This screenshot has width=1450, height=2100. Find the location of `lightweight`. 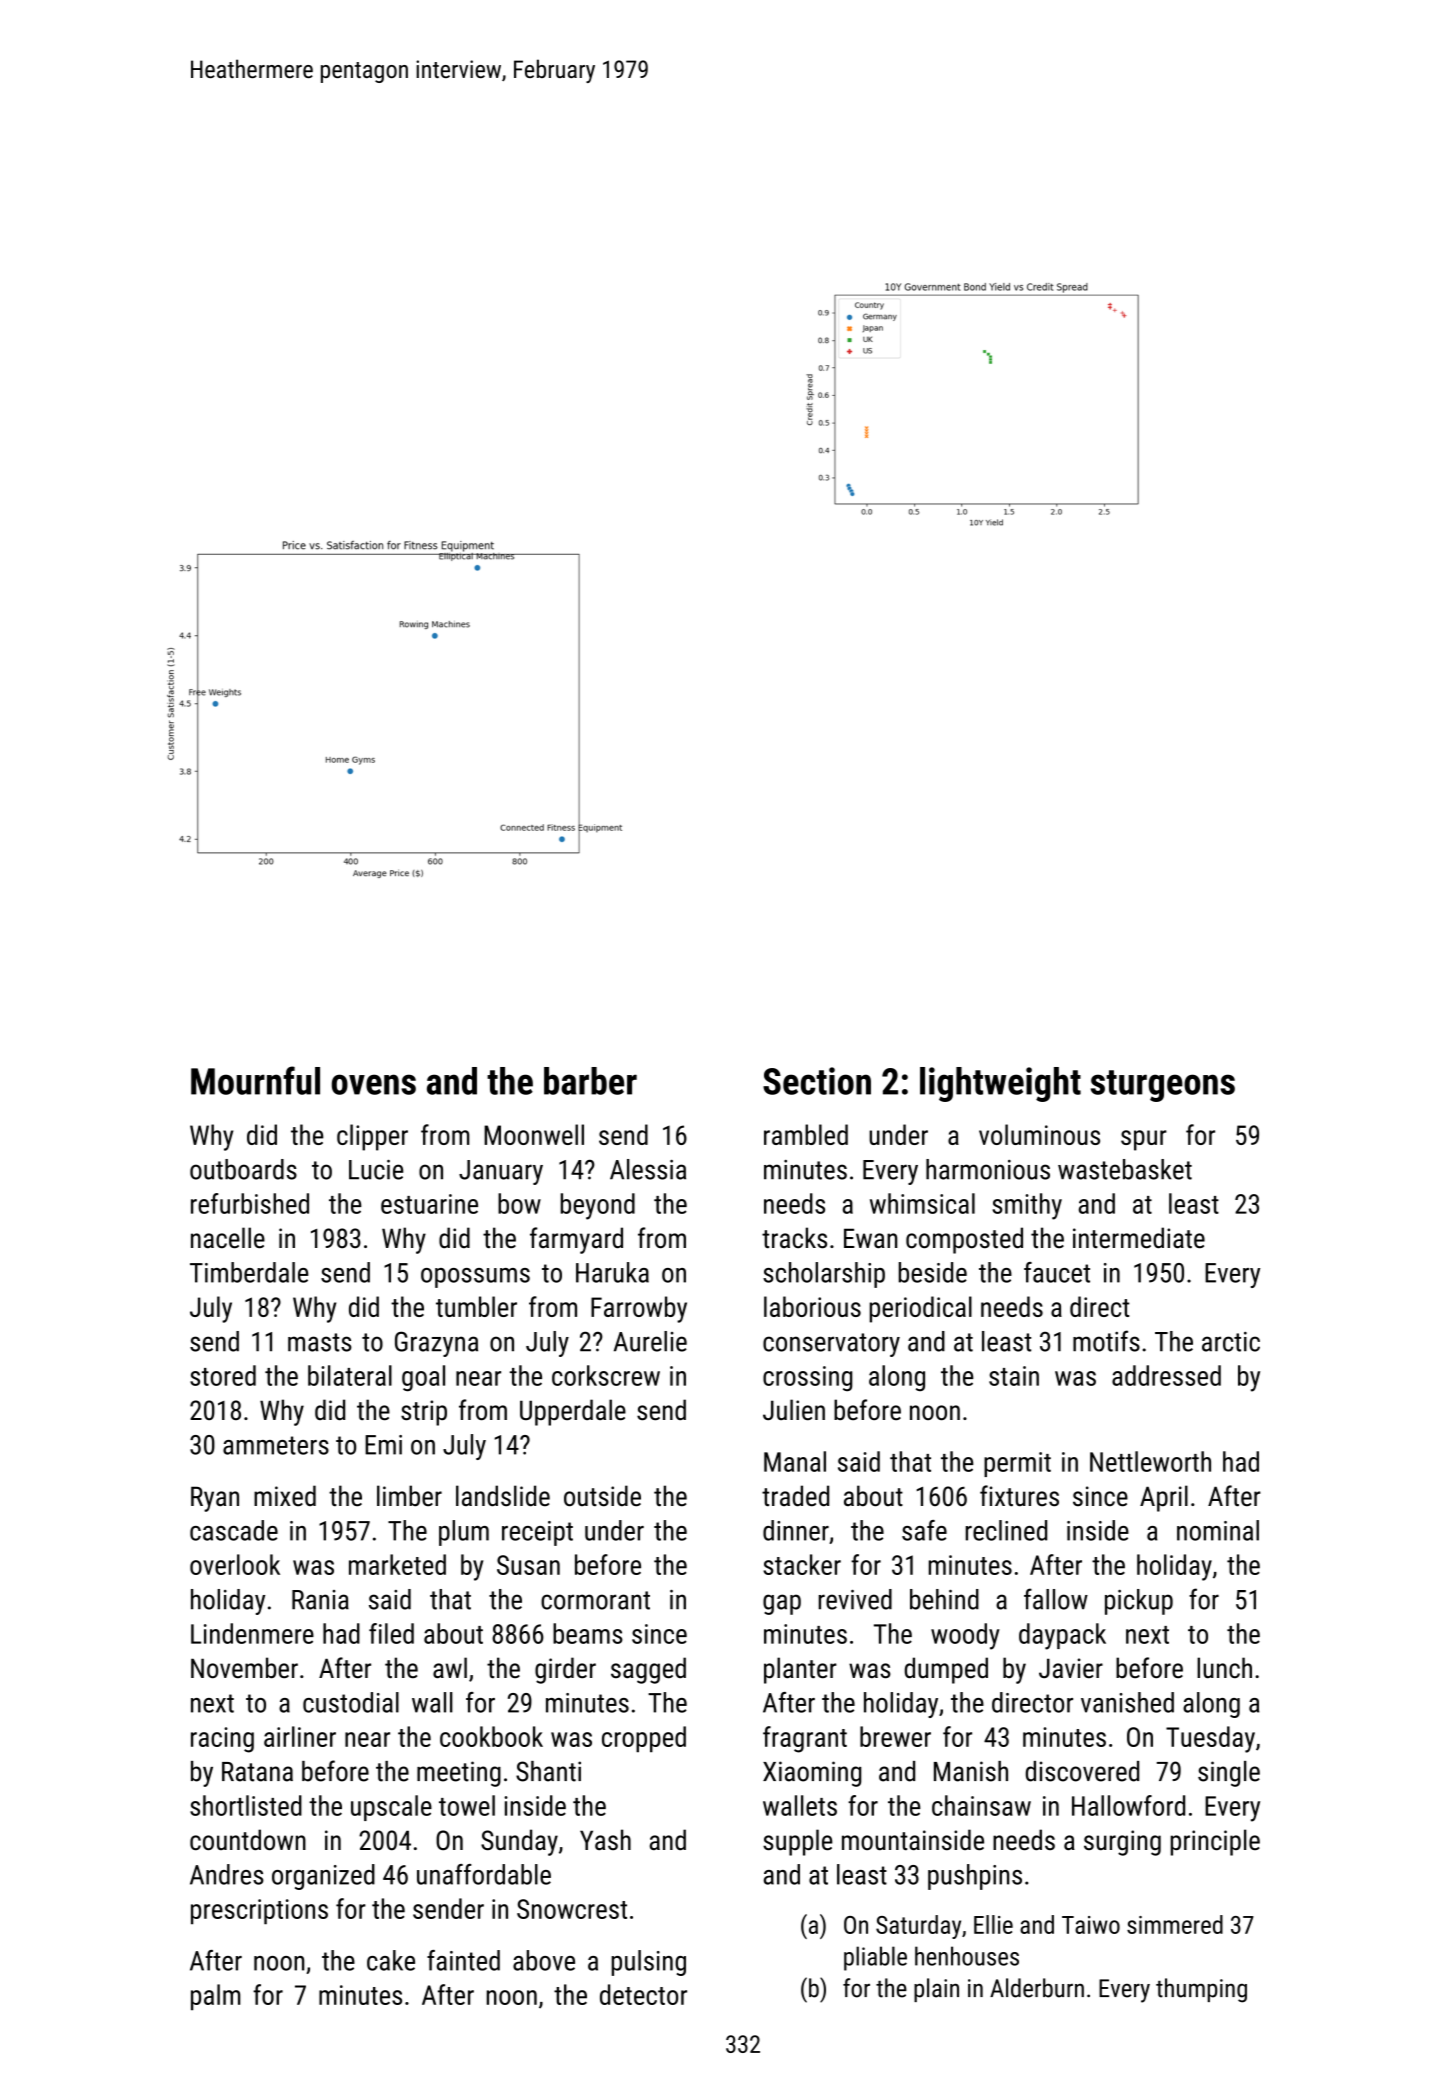

lightweight is located at coordinates (1000, 1084).
